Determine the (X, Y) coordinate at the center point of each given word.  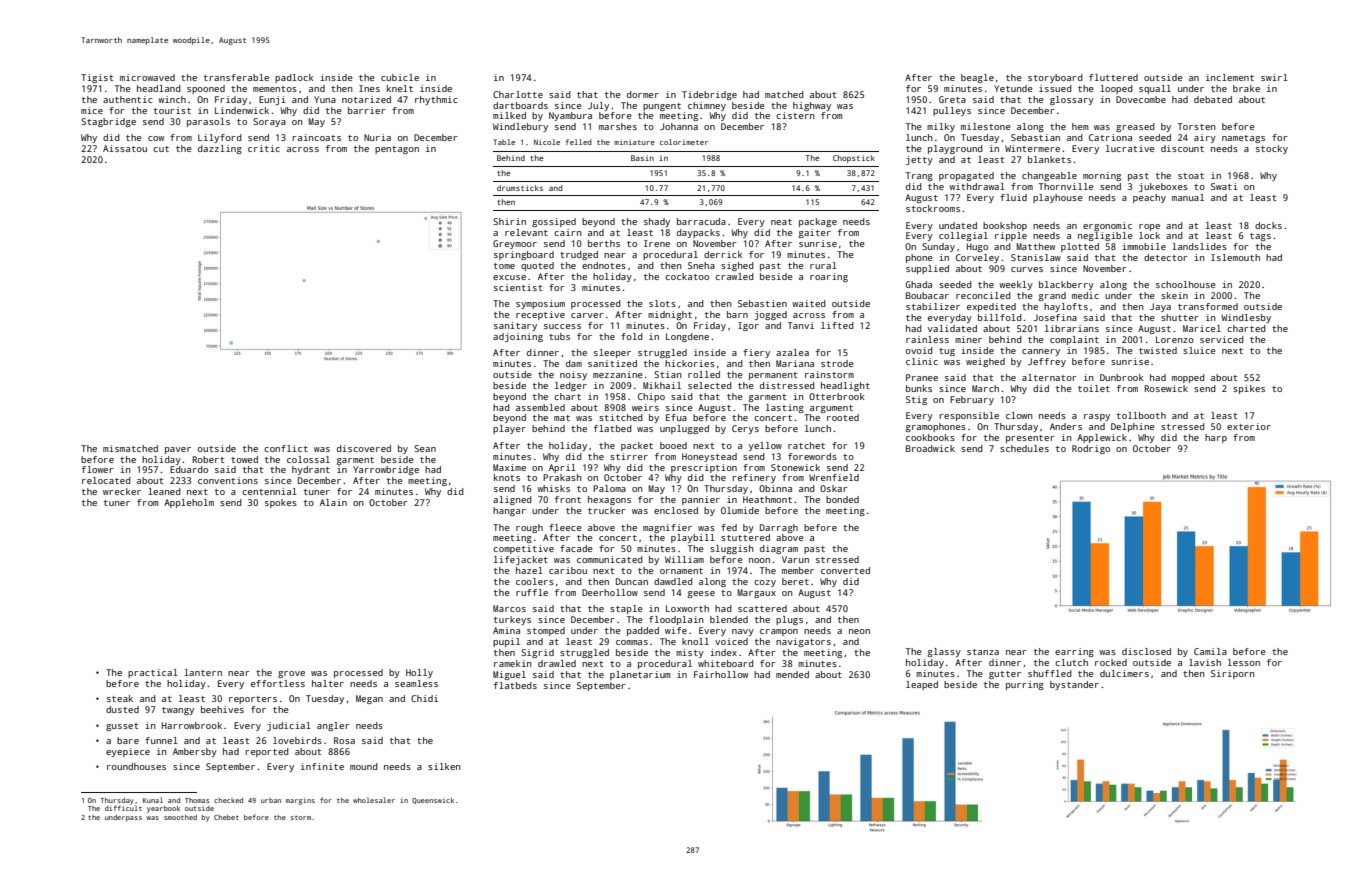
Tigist (97, 78)
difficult (123, 808)
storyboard (1055, 78)
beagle (977, 78)
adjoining (518, 337)
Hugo (977, 247)
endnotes (604, 265)
